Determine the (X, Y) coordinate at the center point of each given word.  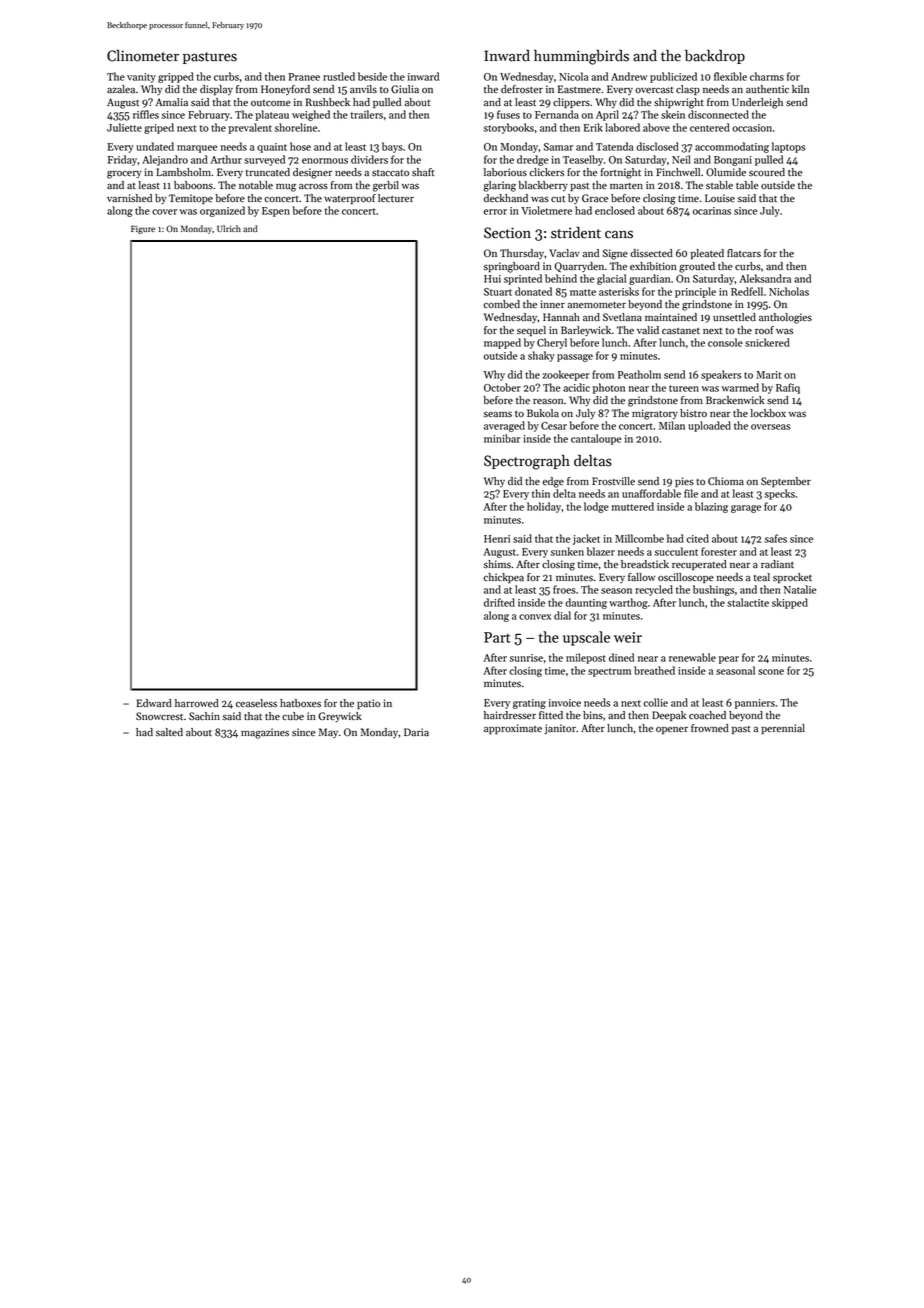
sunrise (526, 658)
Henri (497, 539)
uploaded (709, 426)
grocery (124, 174)
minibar (502, 438)
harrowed (197, 703)
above (656, 127)
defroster (522, 89)
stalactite (748, 602)
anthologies (785, 318)
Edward (154, 703)
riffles (146, 114)
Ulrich (229, 228)
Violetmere (546, 210)
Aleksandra (765, 278)
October (502, 387)
